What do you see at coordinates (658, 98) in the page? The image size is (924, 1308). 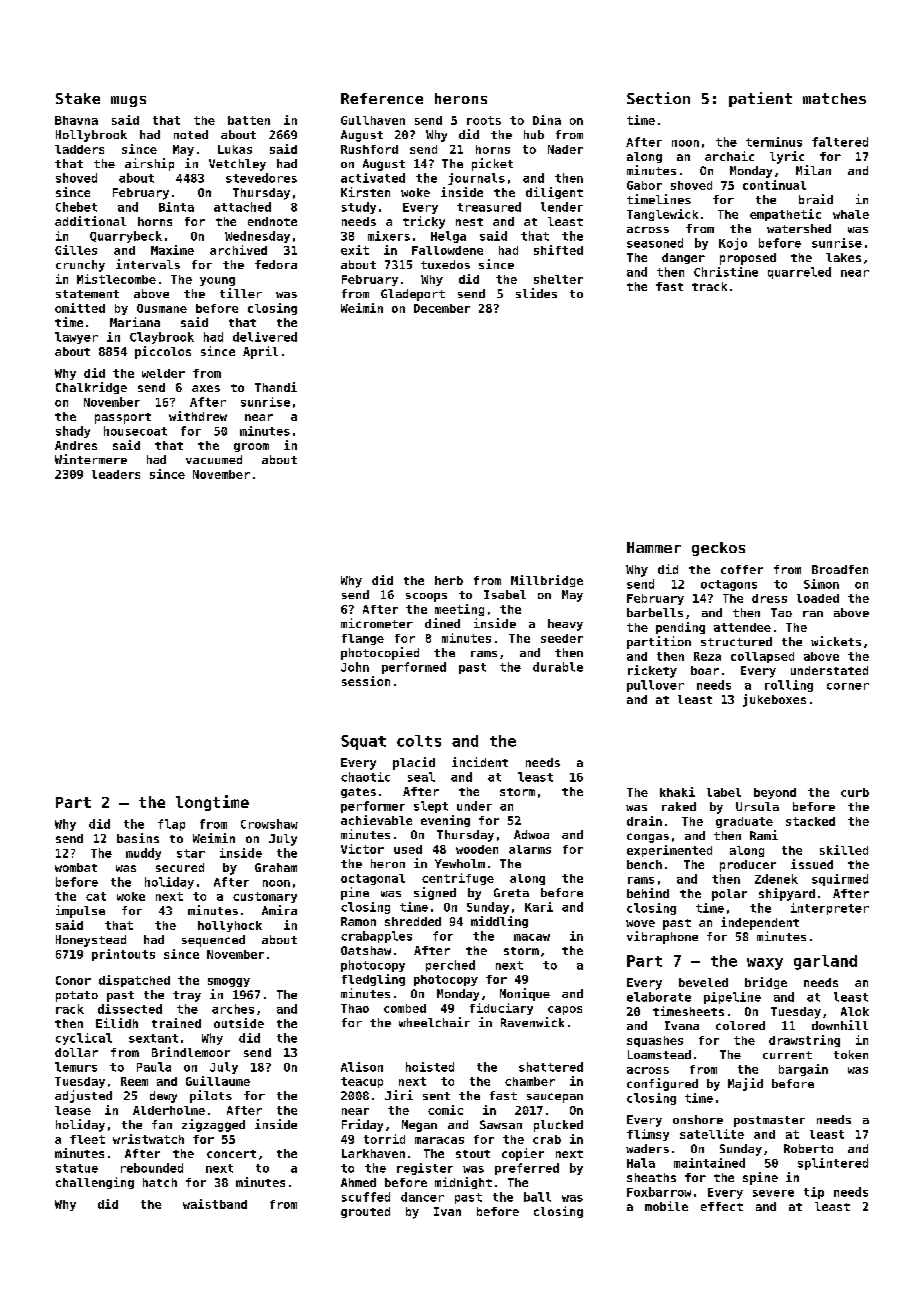 I see `Section` at bounding box center [658, 98].
